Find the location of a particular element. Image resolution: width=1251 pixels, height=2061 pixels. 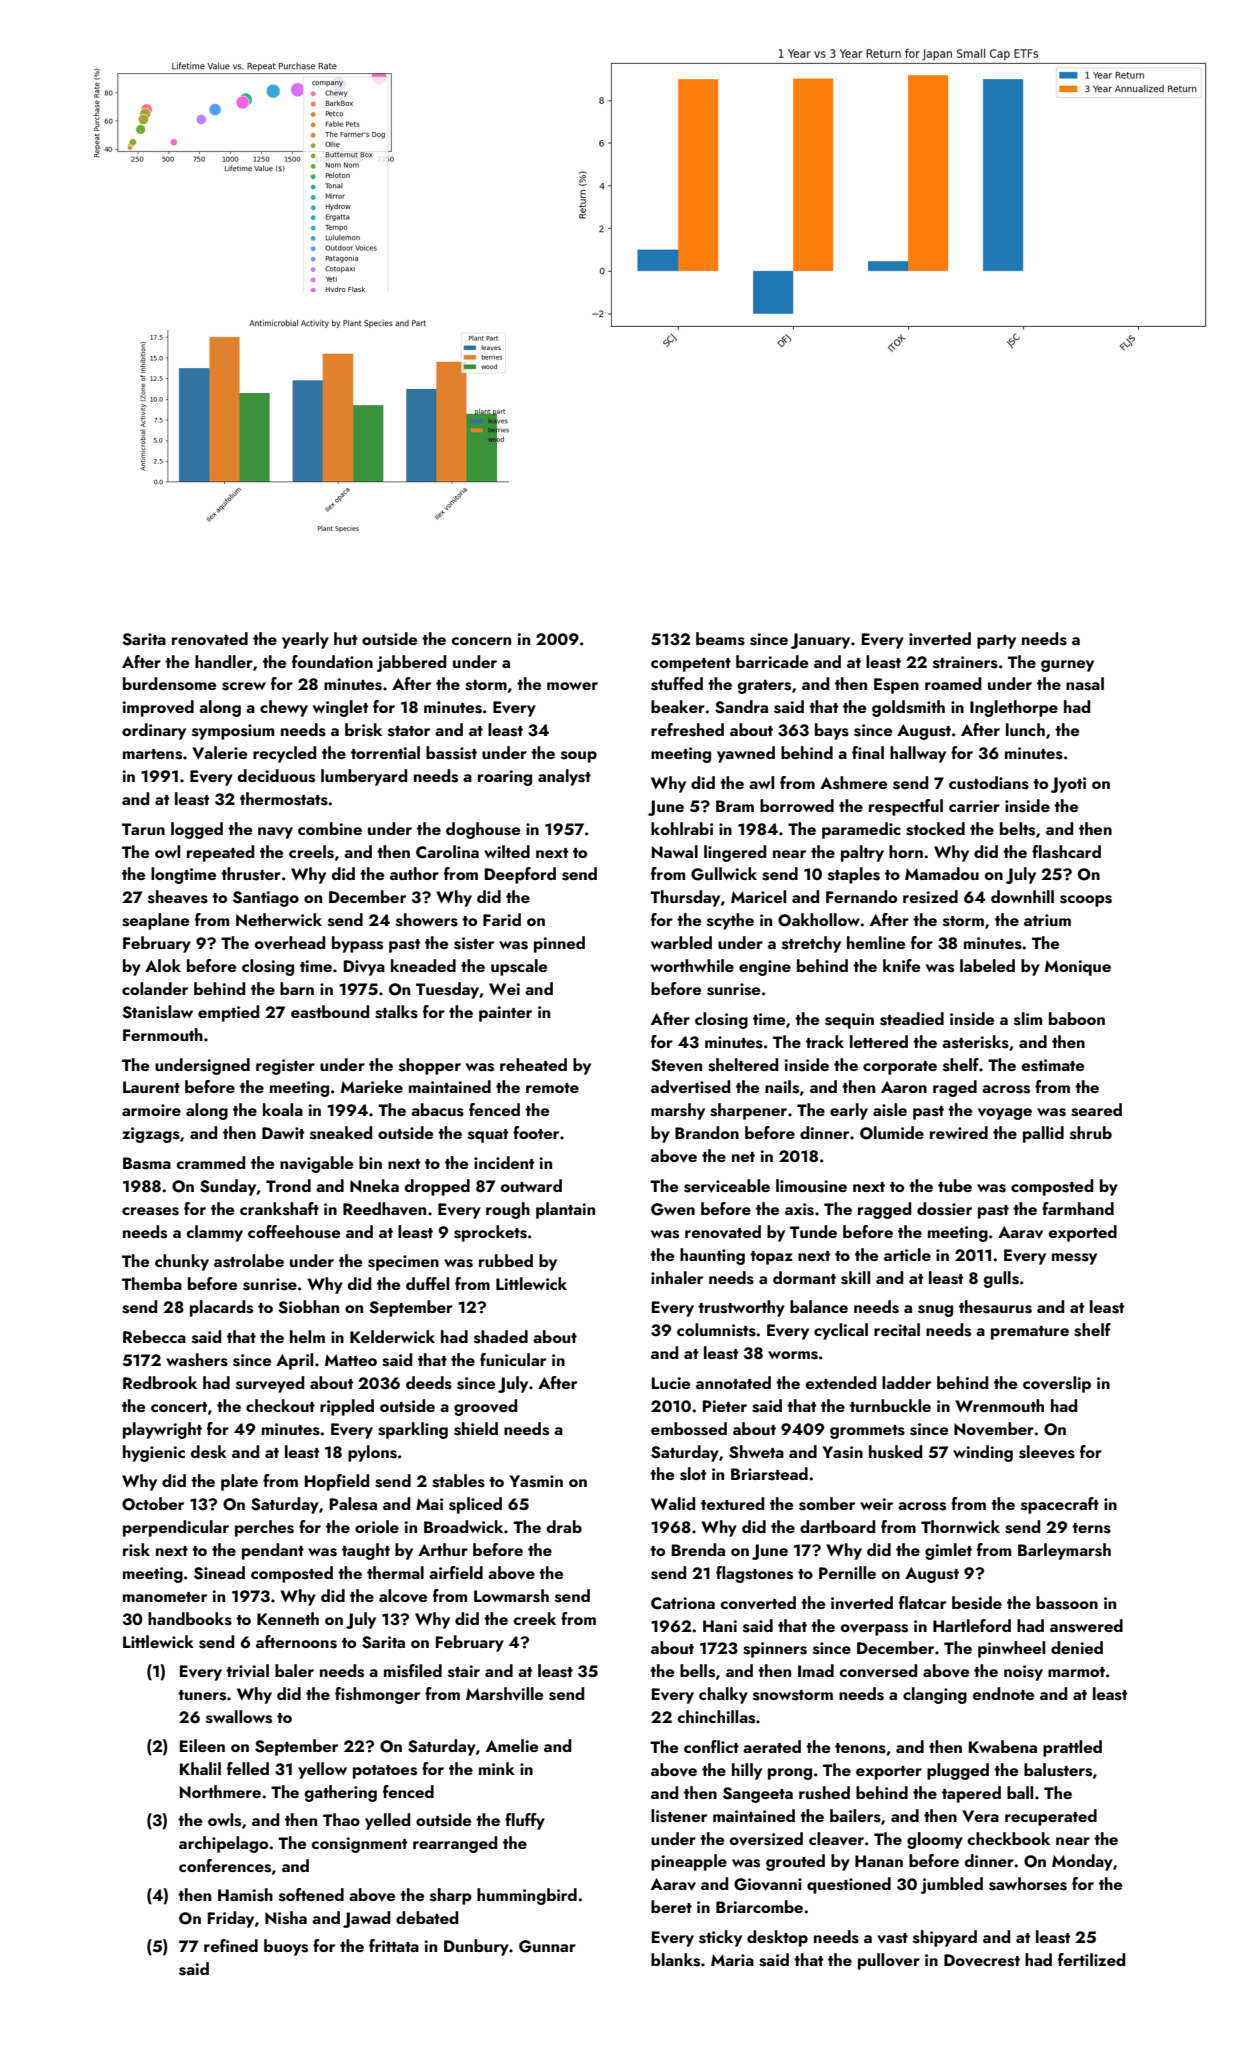

handler is located at coordinates (224, 661).
